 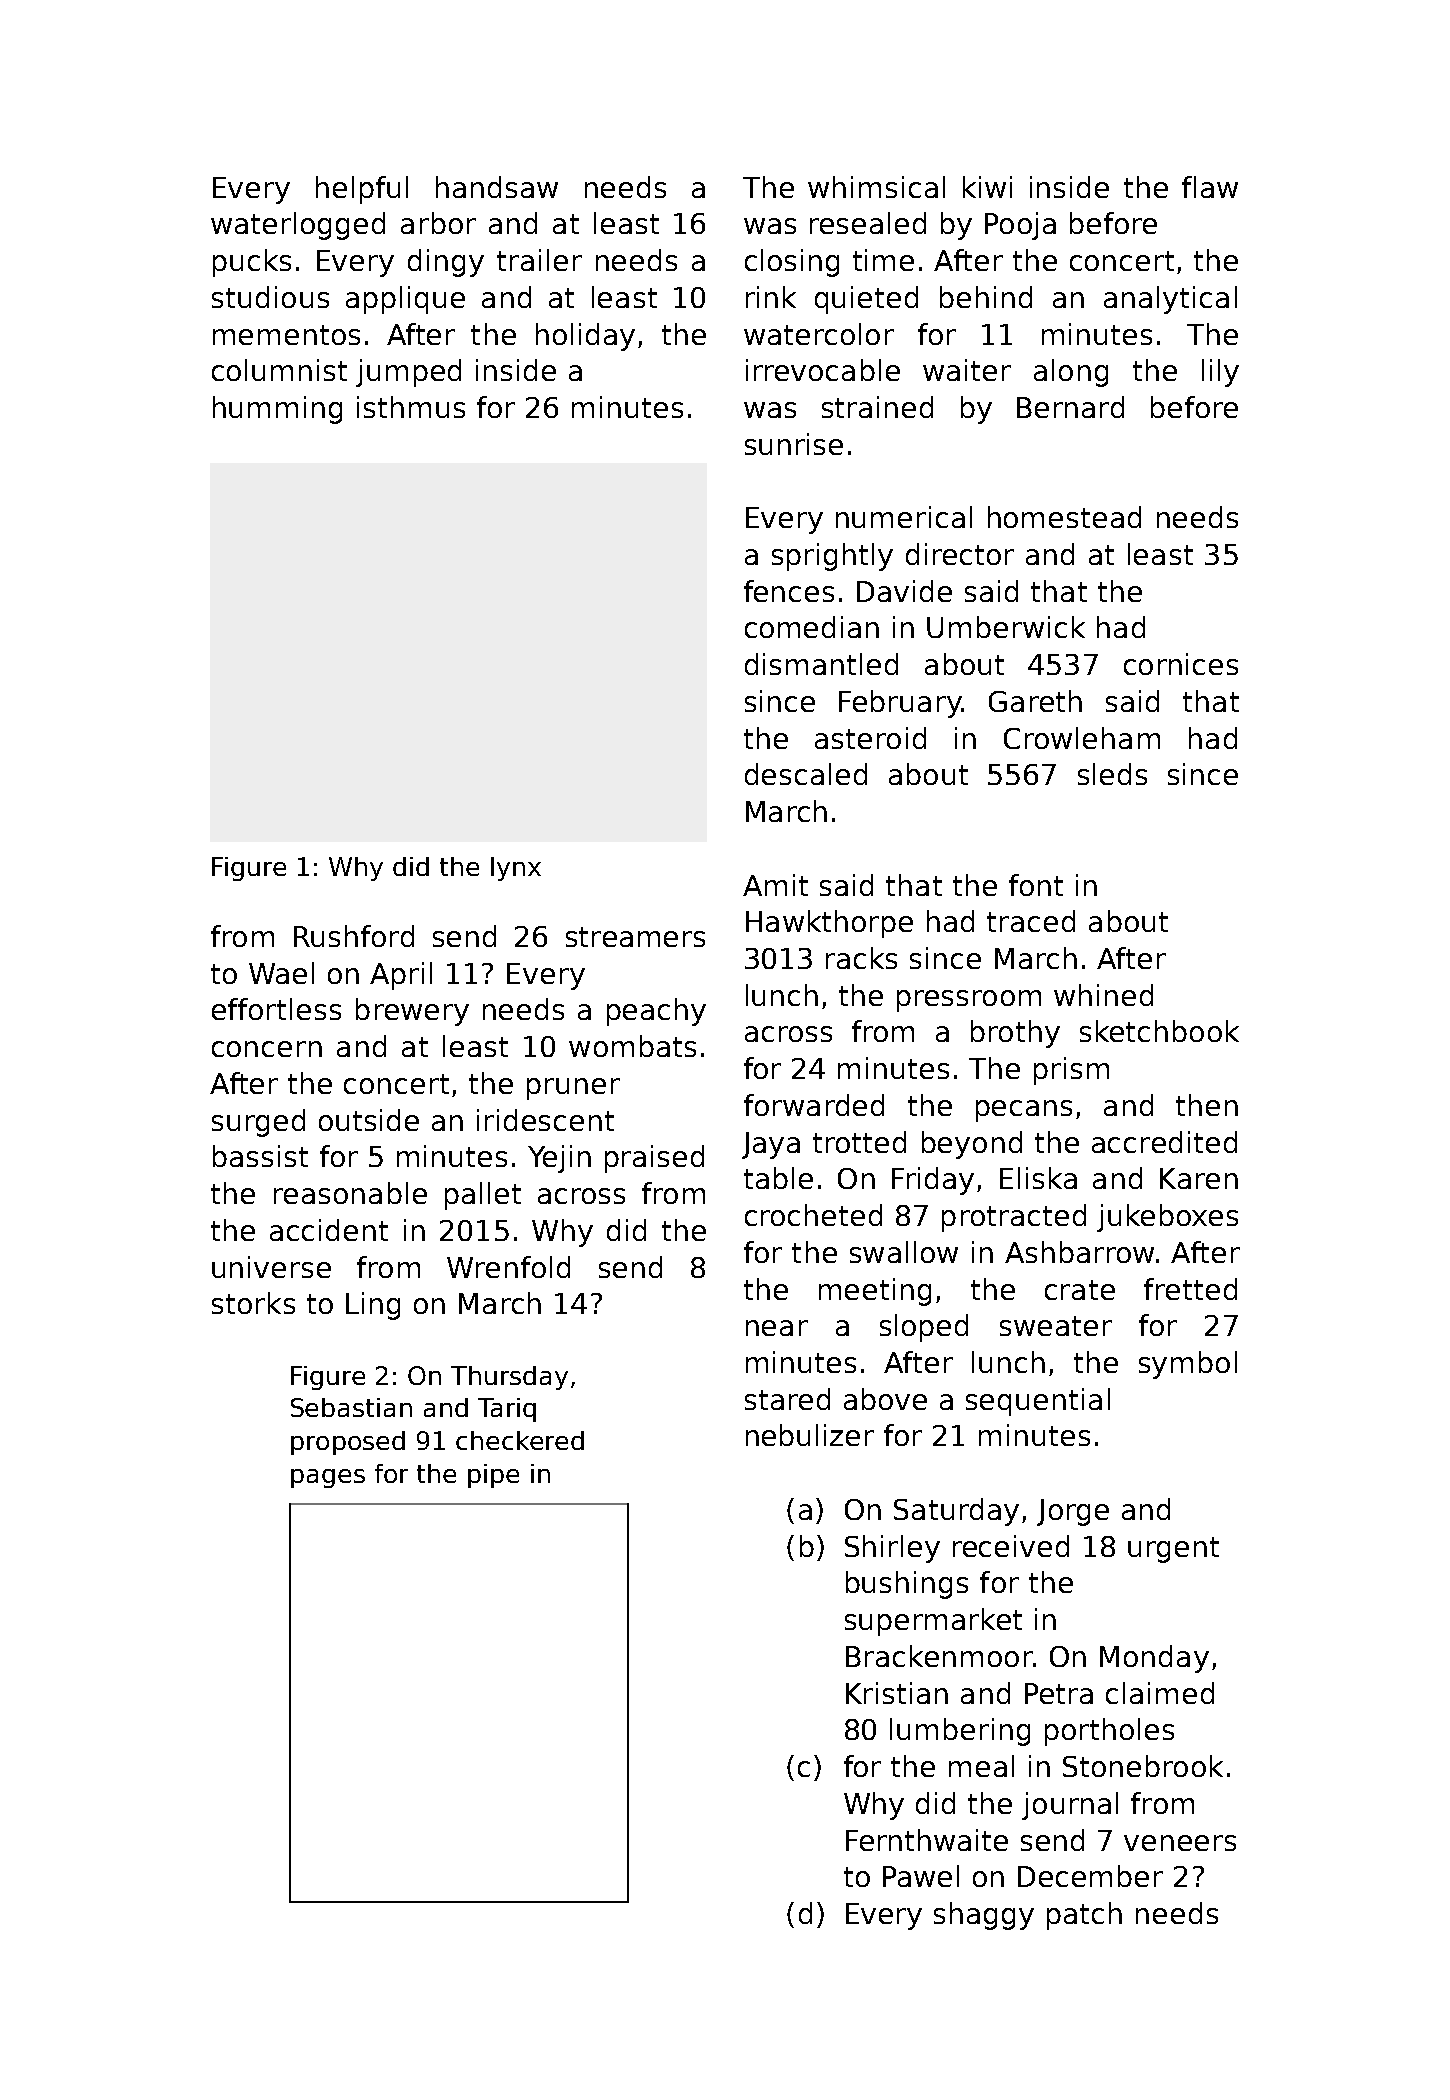 I want to click on Shirley, so click(x=892, y=1549).
